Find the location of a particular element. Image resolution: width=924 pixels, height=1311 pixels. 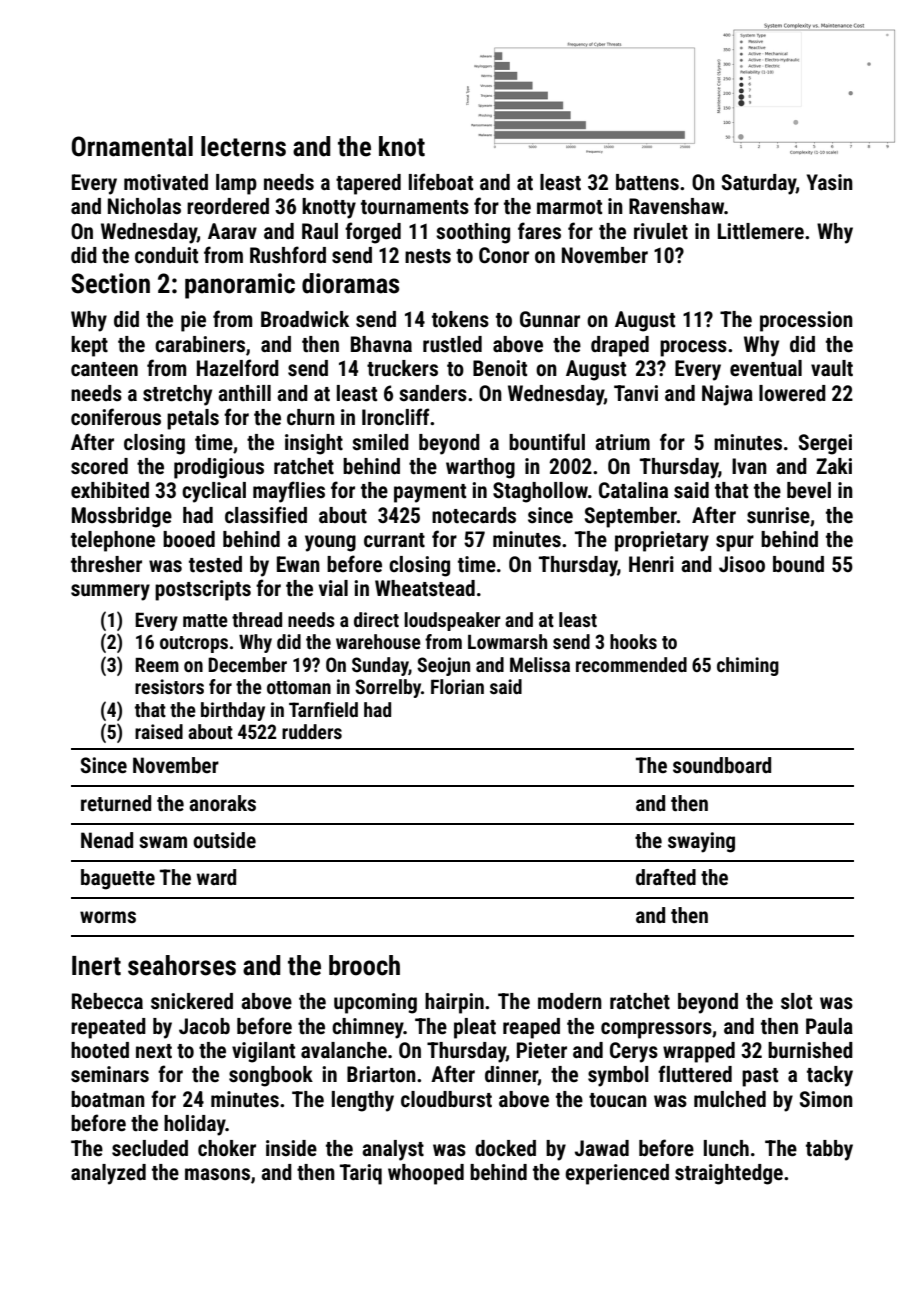

notecards is located at coordinates (474, 515).
